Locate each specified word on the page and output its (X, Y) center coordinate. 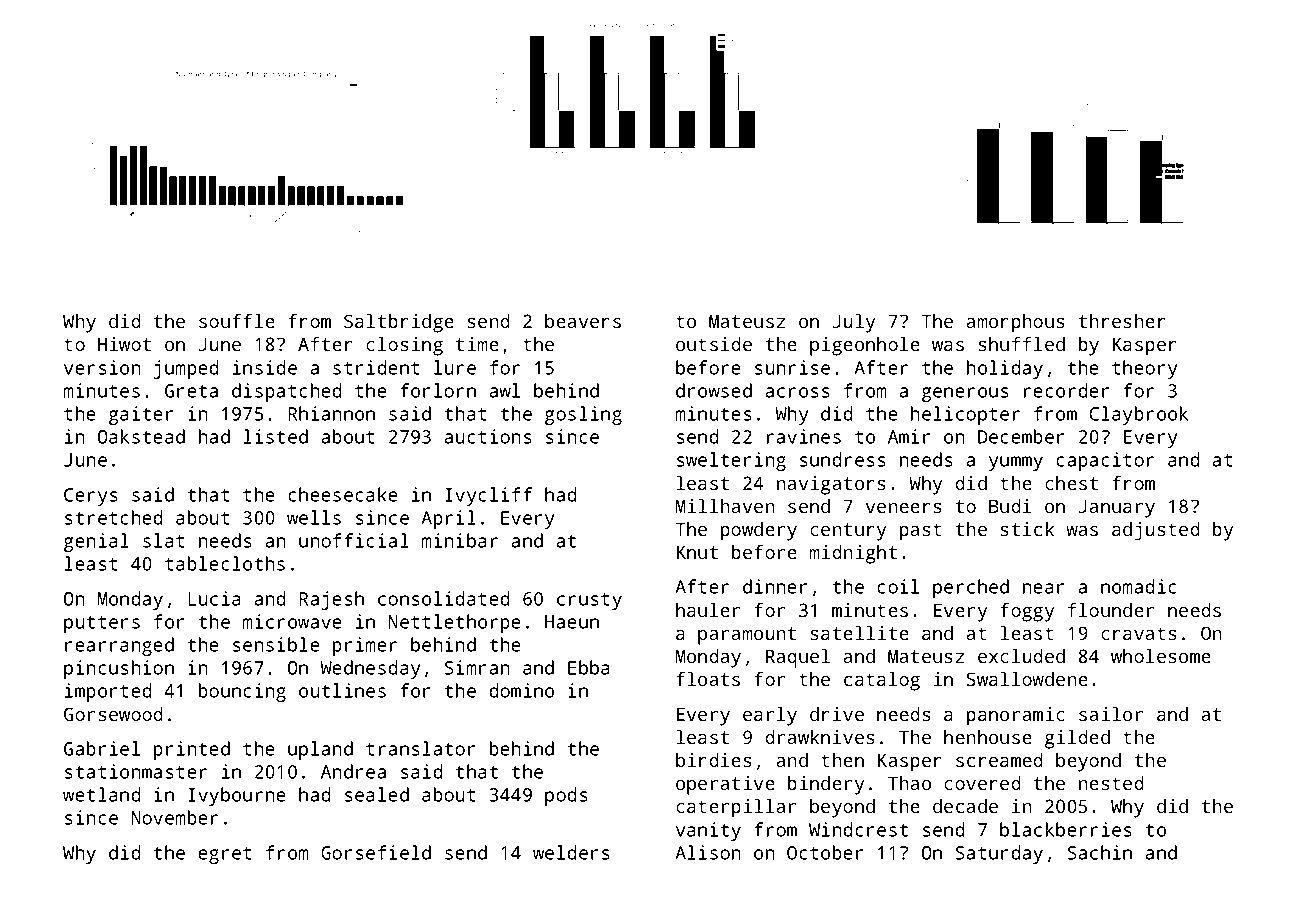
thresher (1122, 321)
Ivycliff (488, 496)
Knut (697, 552)
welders (571, 852)
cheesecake (343, 494)
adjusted (1156, 531)
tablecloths (225, 563)
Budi (1010, 506)
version (102, 367)
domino (521, 690)
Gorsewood (113, 714)
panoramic (1016, 716)
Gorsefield (376, 852)
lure (455, 367)
